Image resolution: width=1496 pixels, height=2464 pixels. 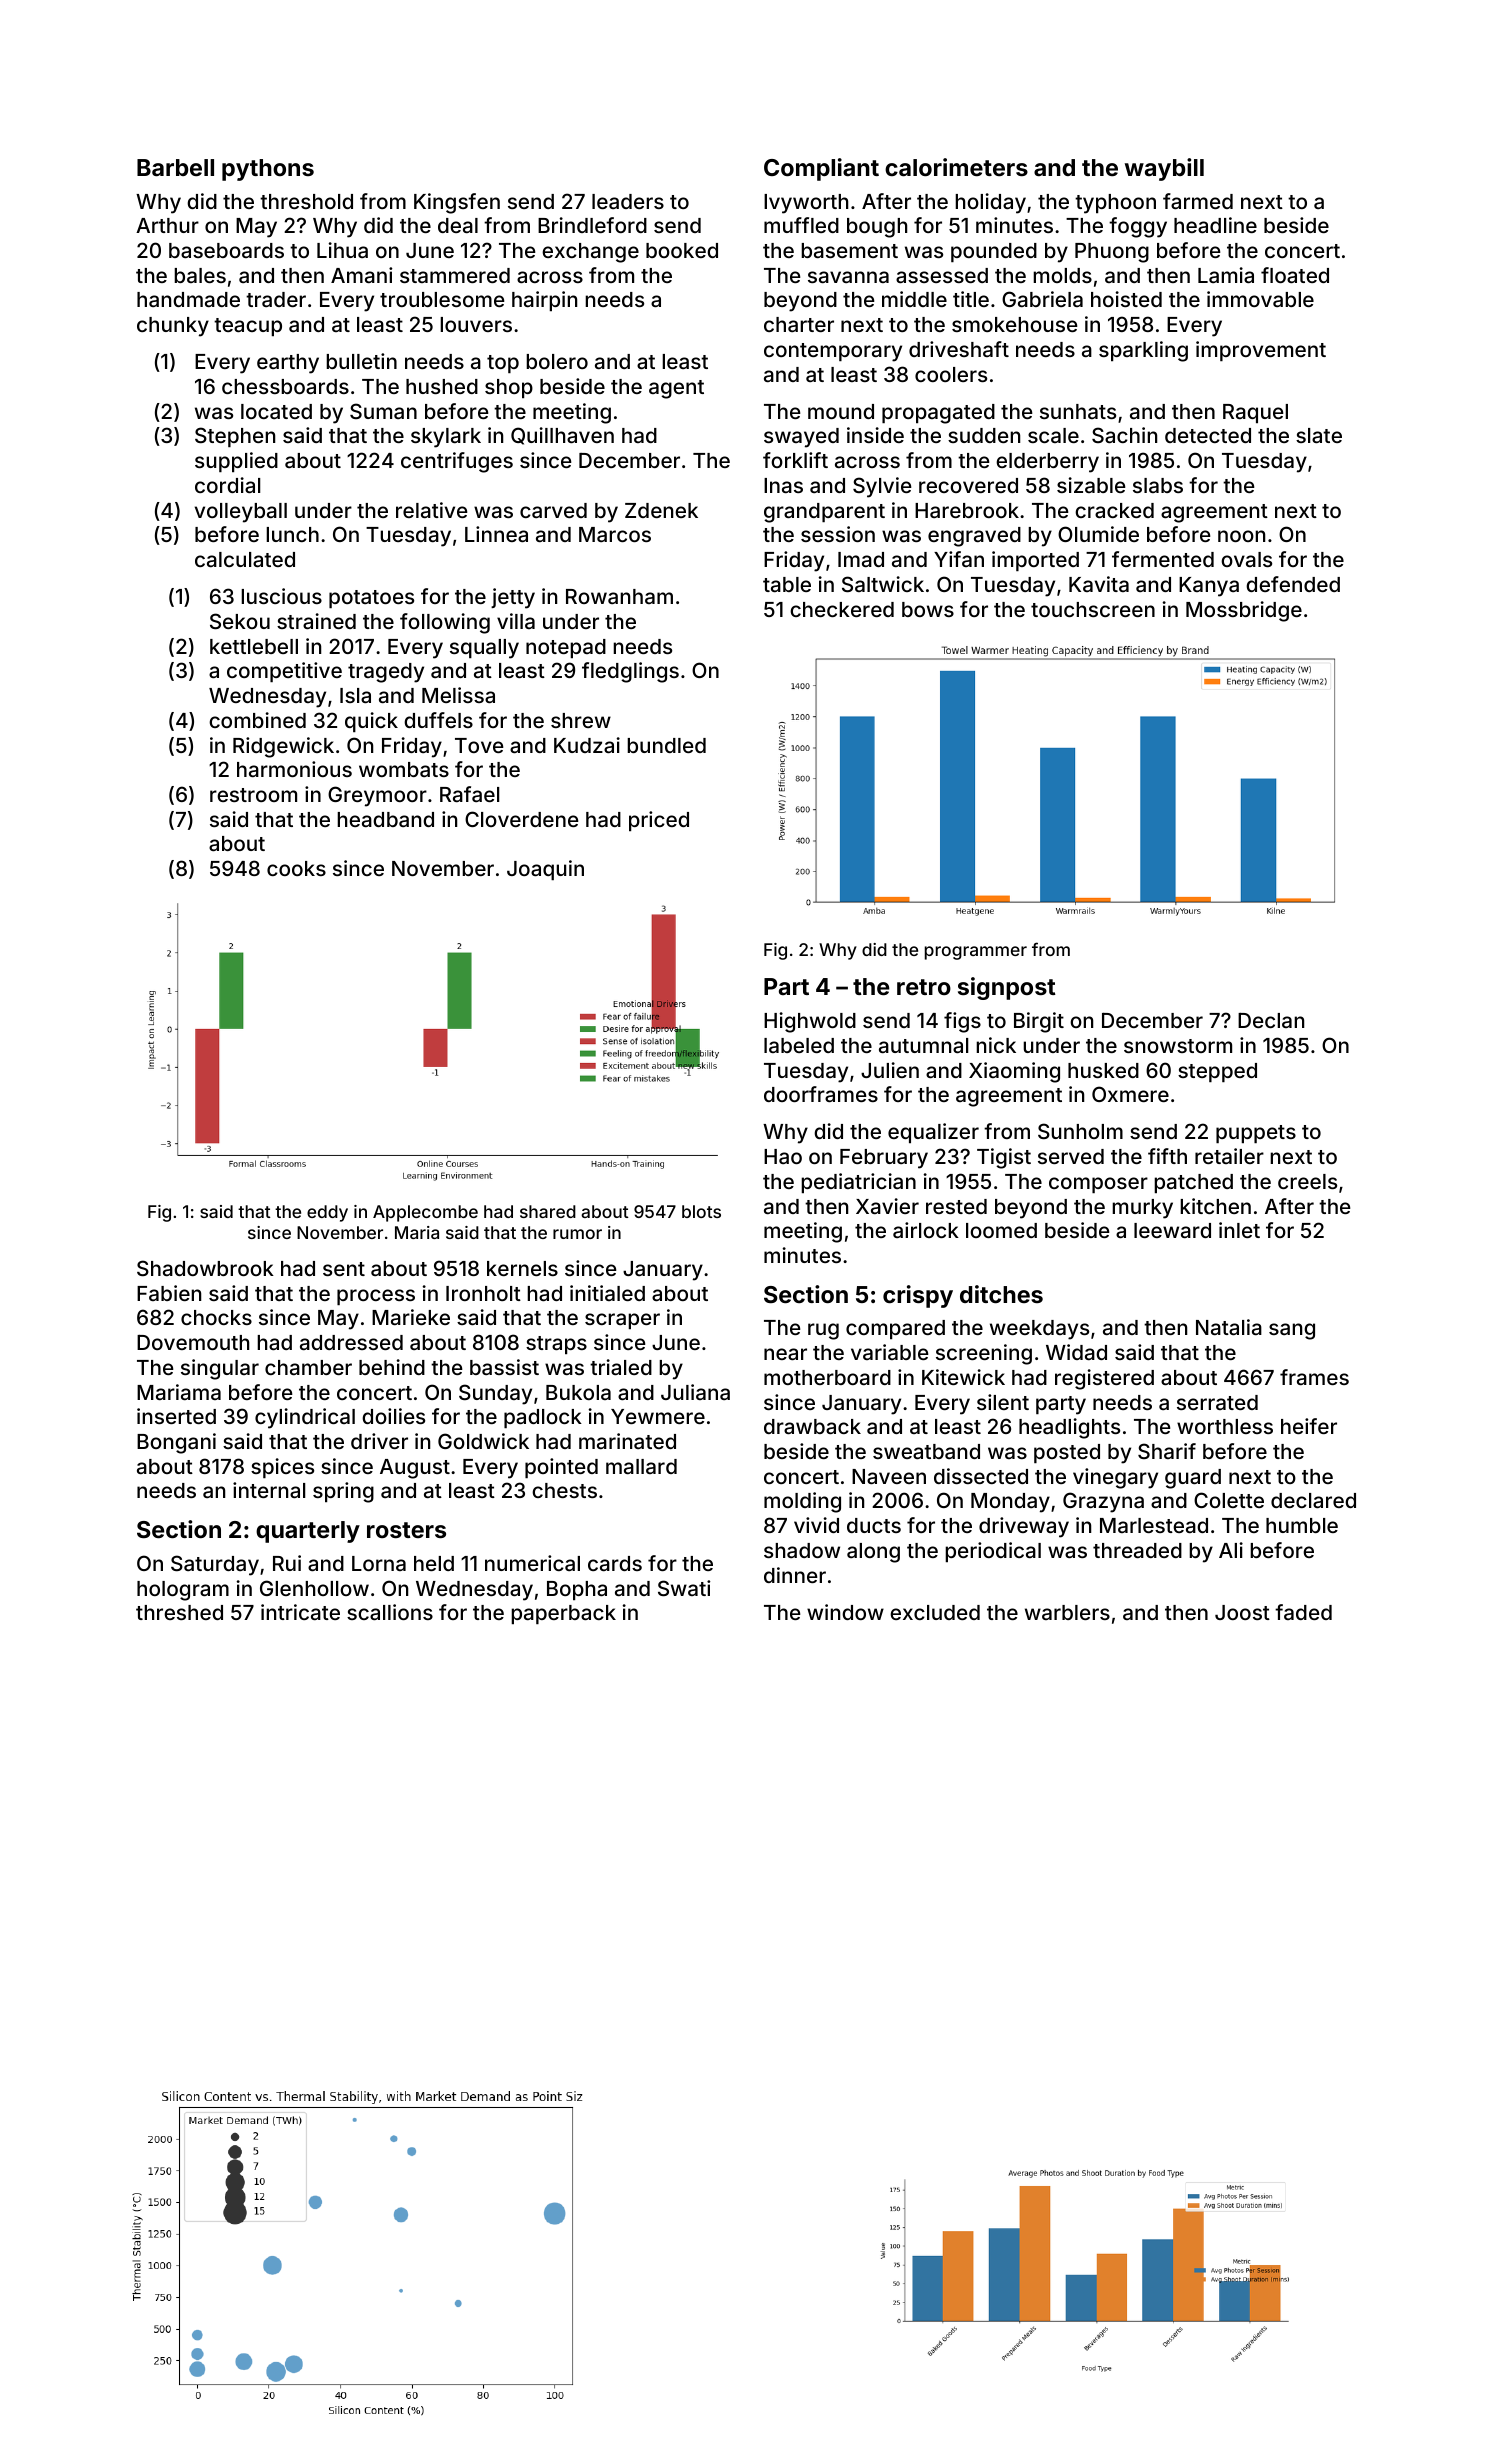 I want to click on Compliant, so click(x=821, y=169).
